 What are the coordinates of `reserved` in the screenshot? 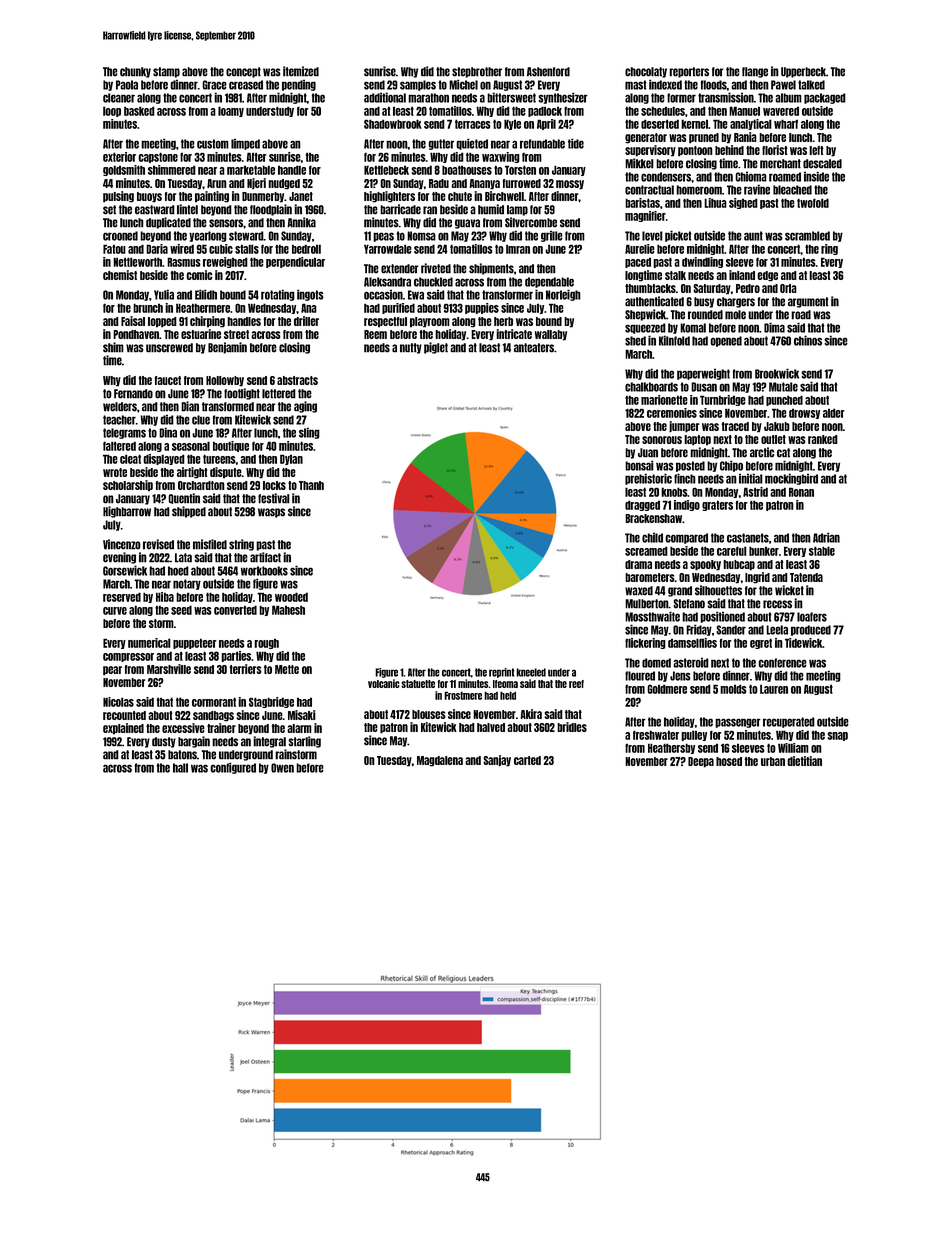 It's located at (122, 597).
